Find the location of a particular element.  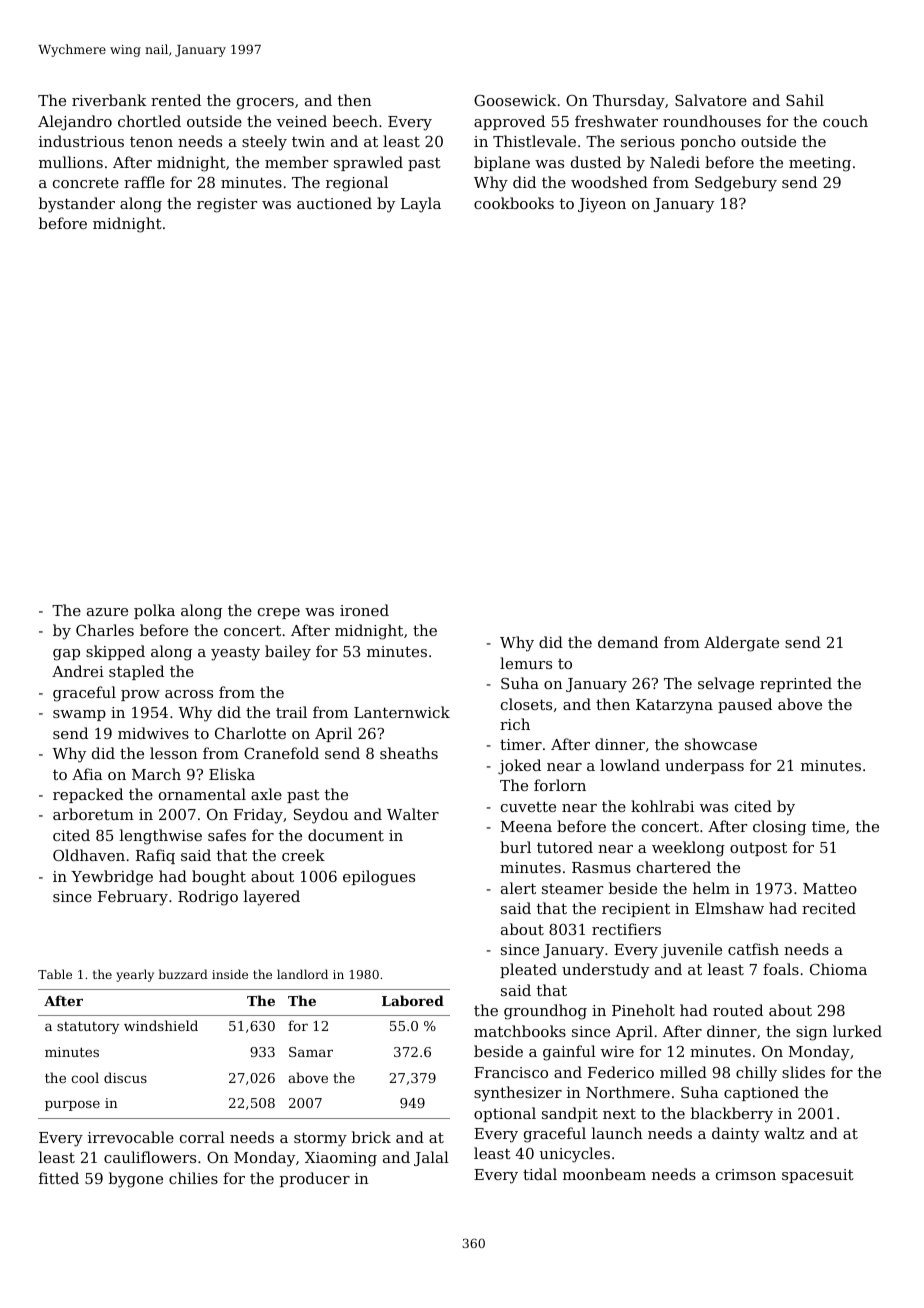

Rodrigo is located at coordinates (208, 898).
